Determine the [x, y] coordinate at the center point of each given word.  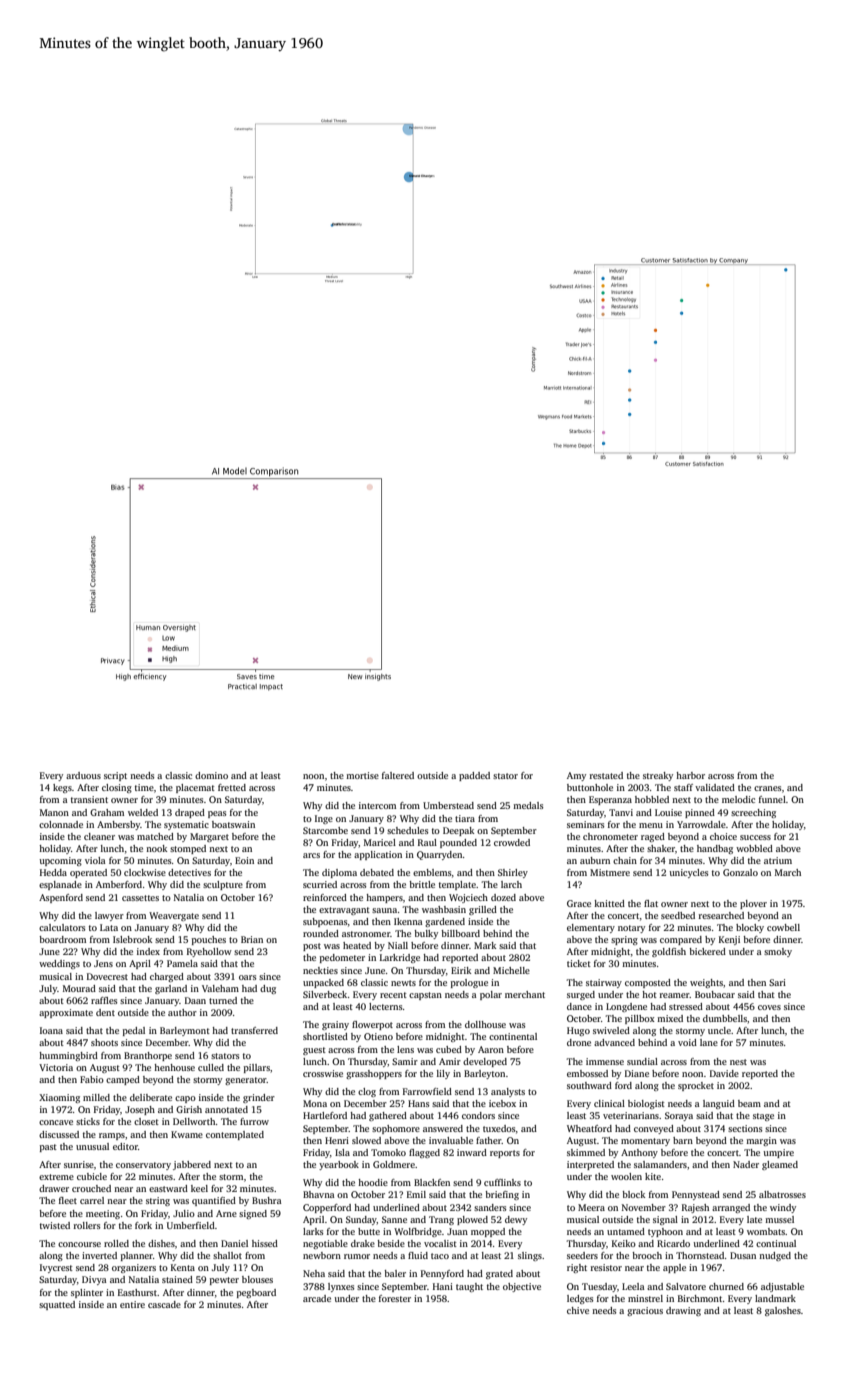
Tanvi [621, 812]
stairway [604, 983]
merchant [525, 994]
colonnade [61, 824]
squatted [57, 1305]
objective [522, 1287]
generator [246, 1081]
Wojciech [468, 898]
